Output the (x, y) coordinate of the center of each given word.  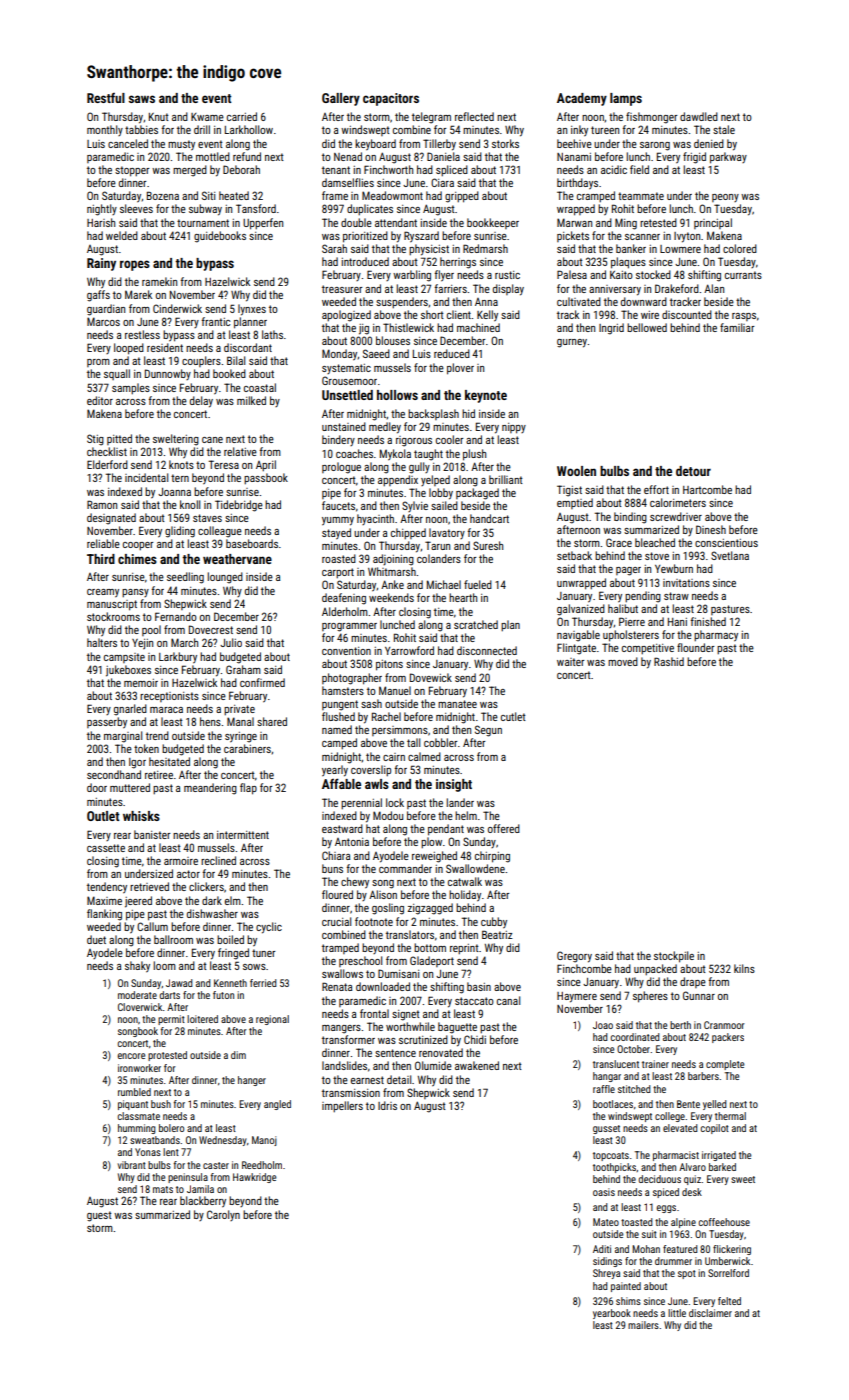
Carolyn (223, 1215)
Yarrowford (409, 650)
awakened (477, 1065)
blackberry (203, 1202)
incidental (146, 477)
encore (131, 1056)
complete (725, 1065)
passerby (107, 723)
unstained (344, 426)
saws (142, 99)
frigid (694, 158)
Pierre (632, 621)
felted (729, 1301)
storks (505, 143)
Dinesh (711, 529)
